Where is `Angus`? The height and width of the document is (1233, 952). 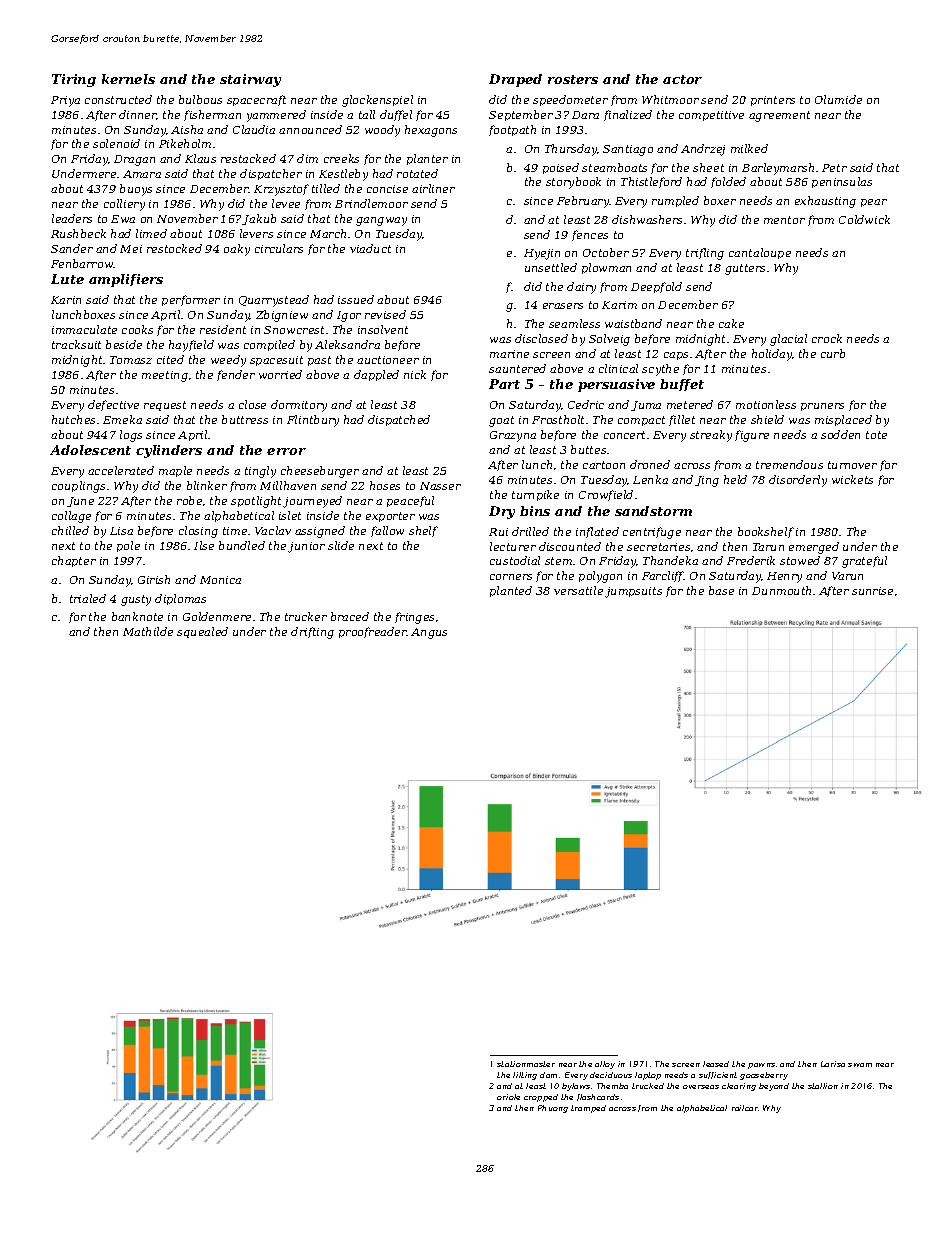
Angus is located at coordinates (429, 633).
